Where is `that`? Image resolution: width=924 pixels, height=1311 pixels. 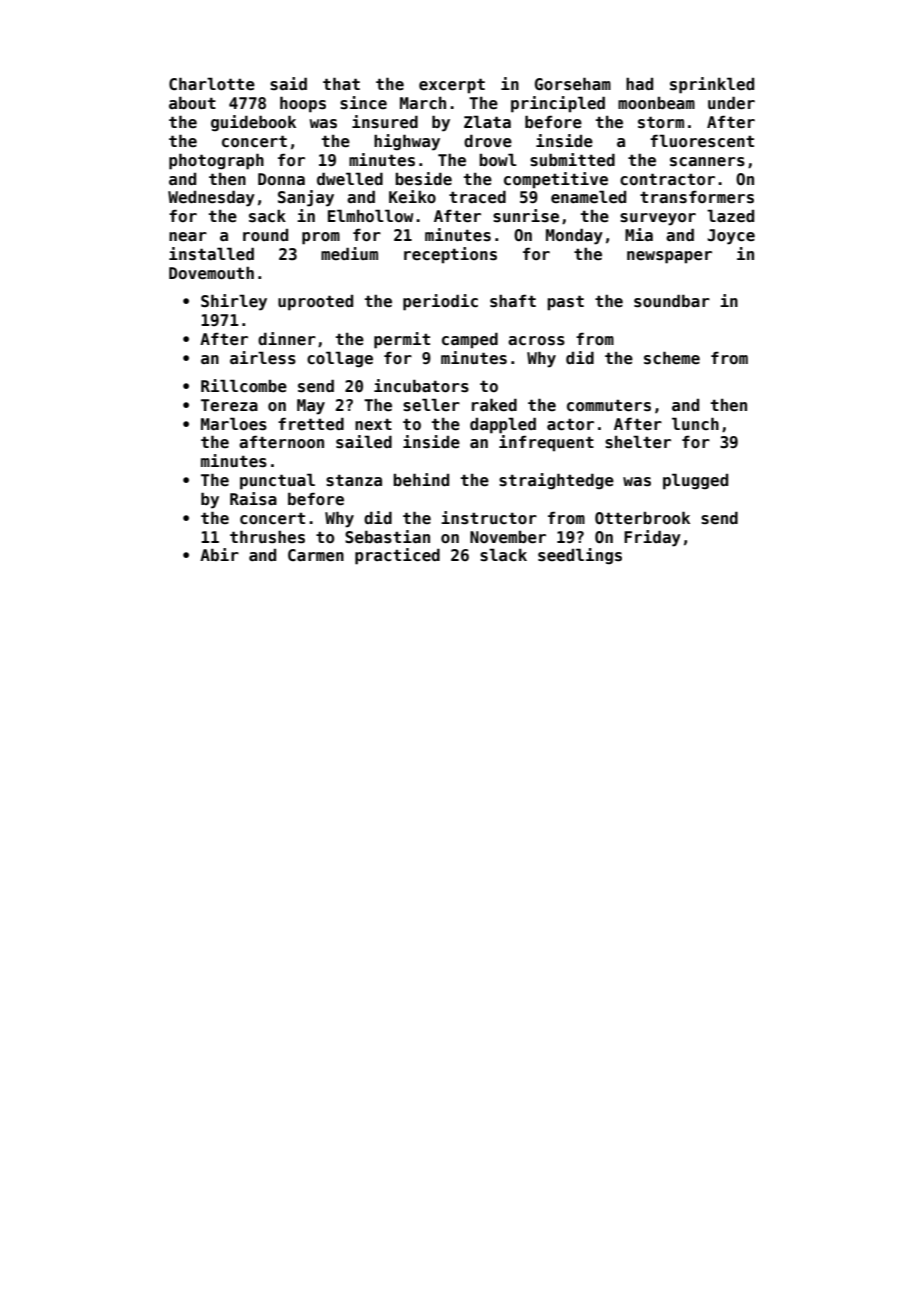
that is located at coordinates (341, 84).
